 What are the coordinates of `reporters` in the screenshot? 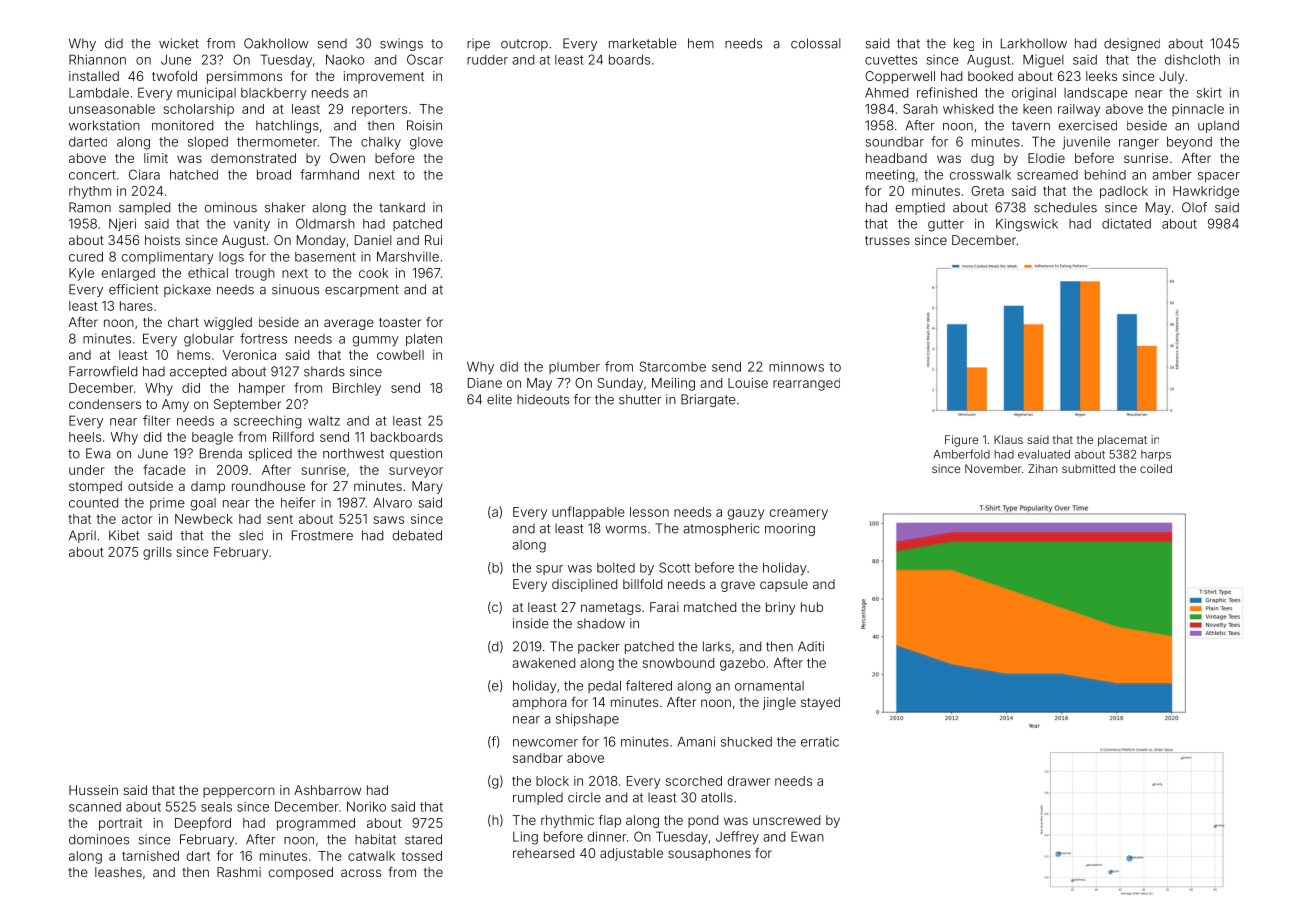 It's located at (379, 111).
